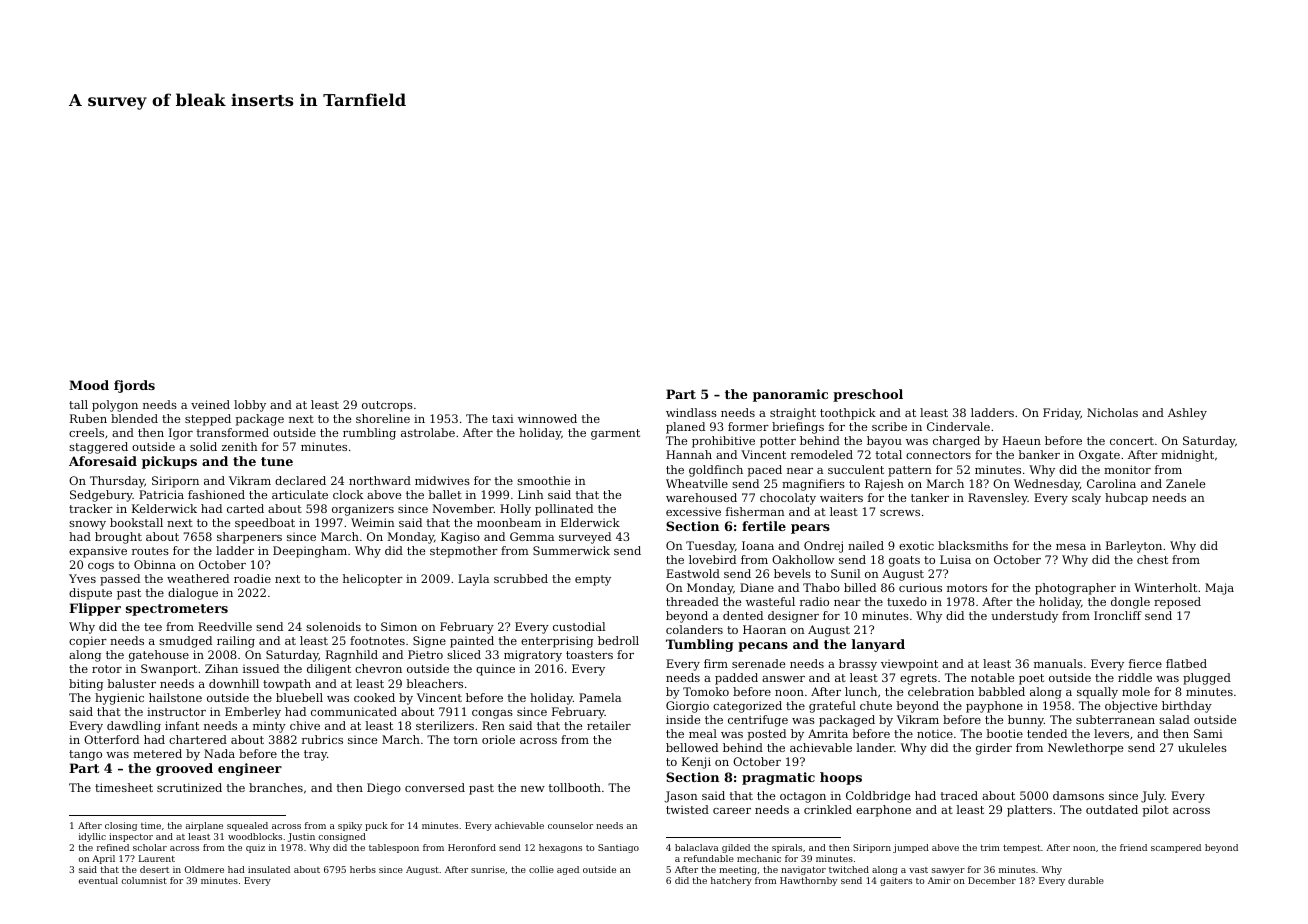 This document has width=1308, height=924. Describe the element at coordinates (1134, 547) in the document. I see `Barleyton` at that location.
